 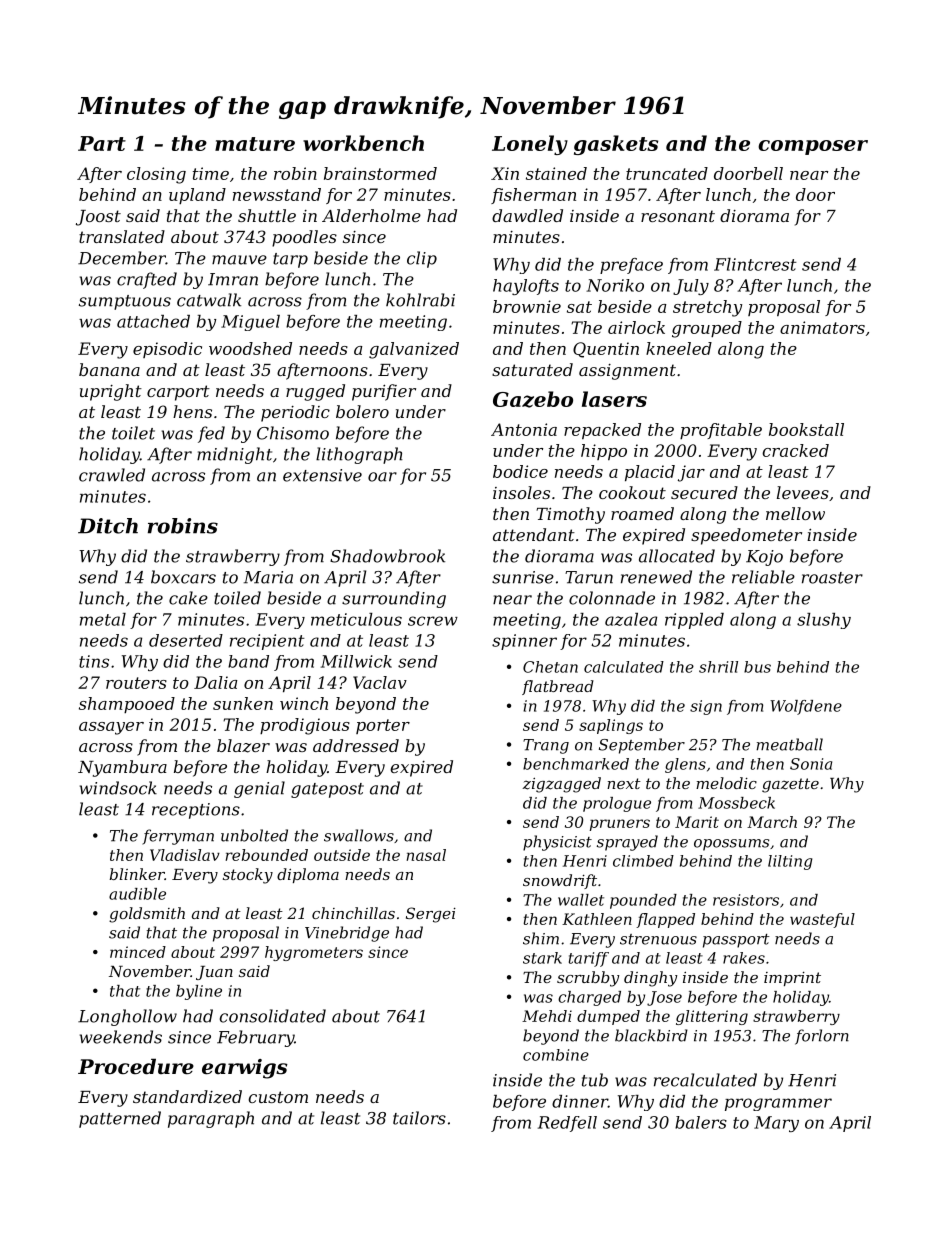 I want to click on meatball, so click(x=789, y=744).
